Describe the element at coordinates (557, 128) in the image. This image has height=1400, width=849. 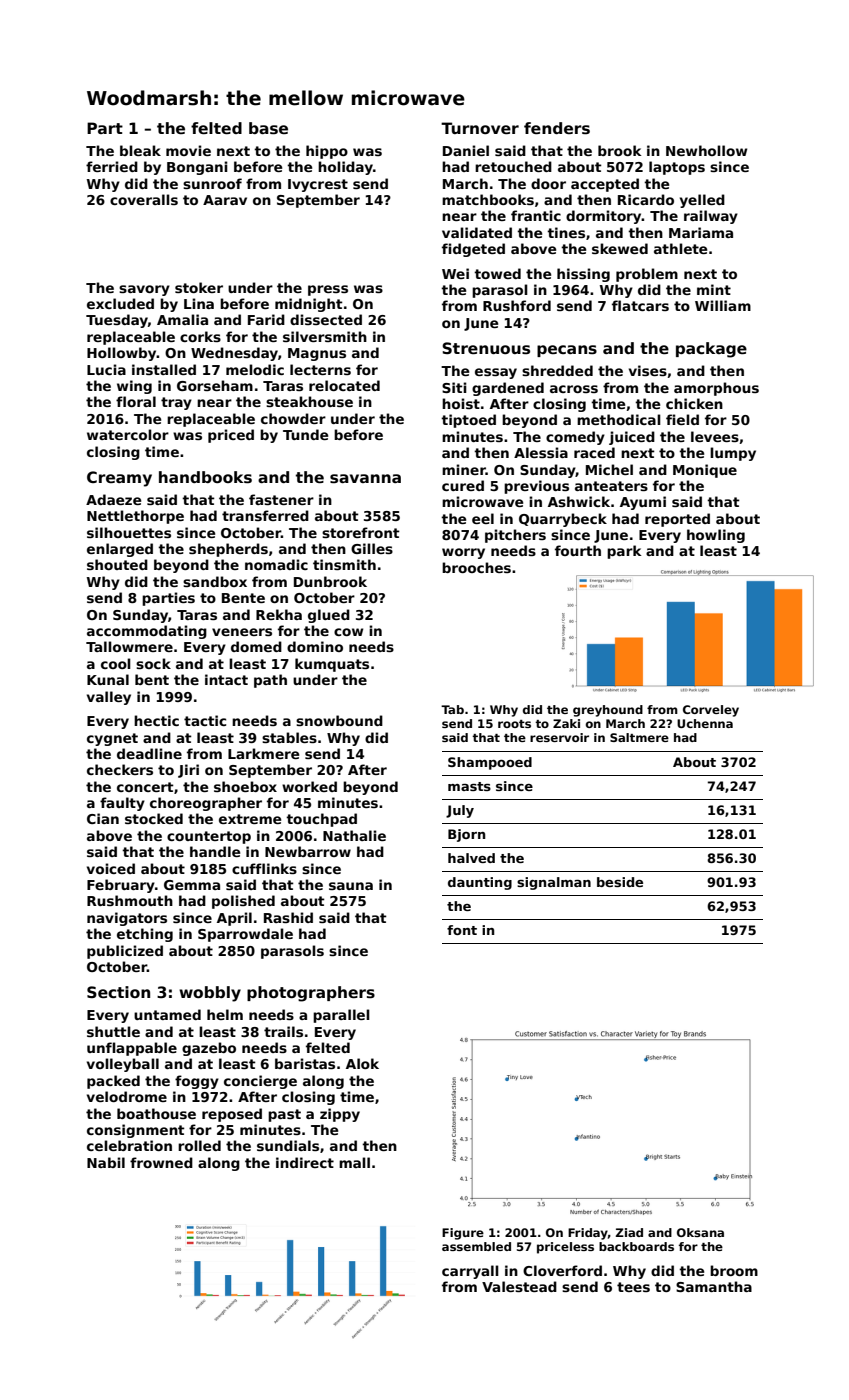
I see `fenders` at that location.
